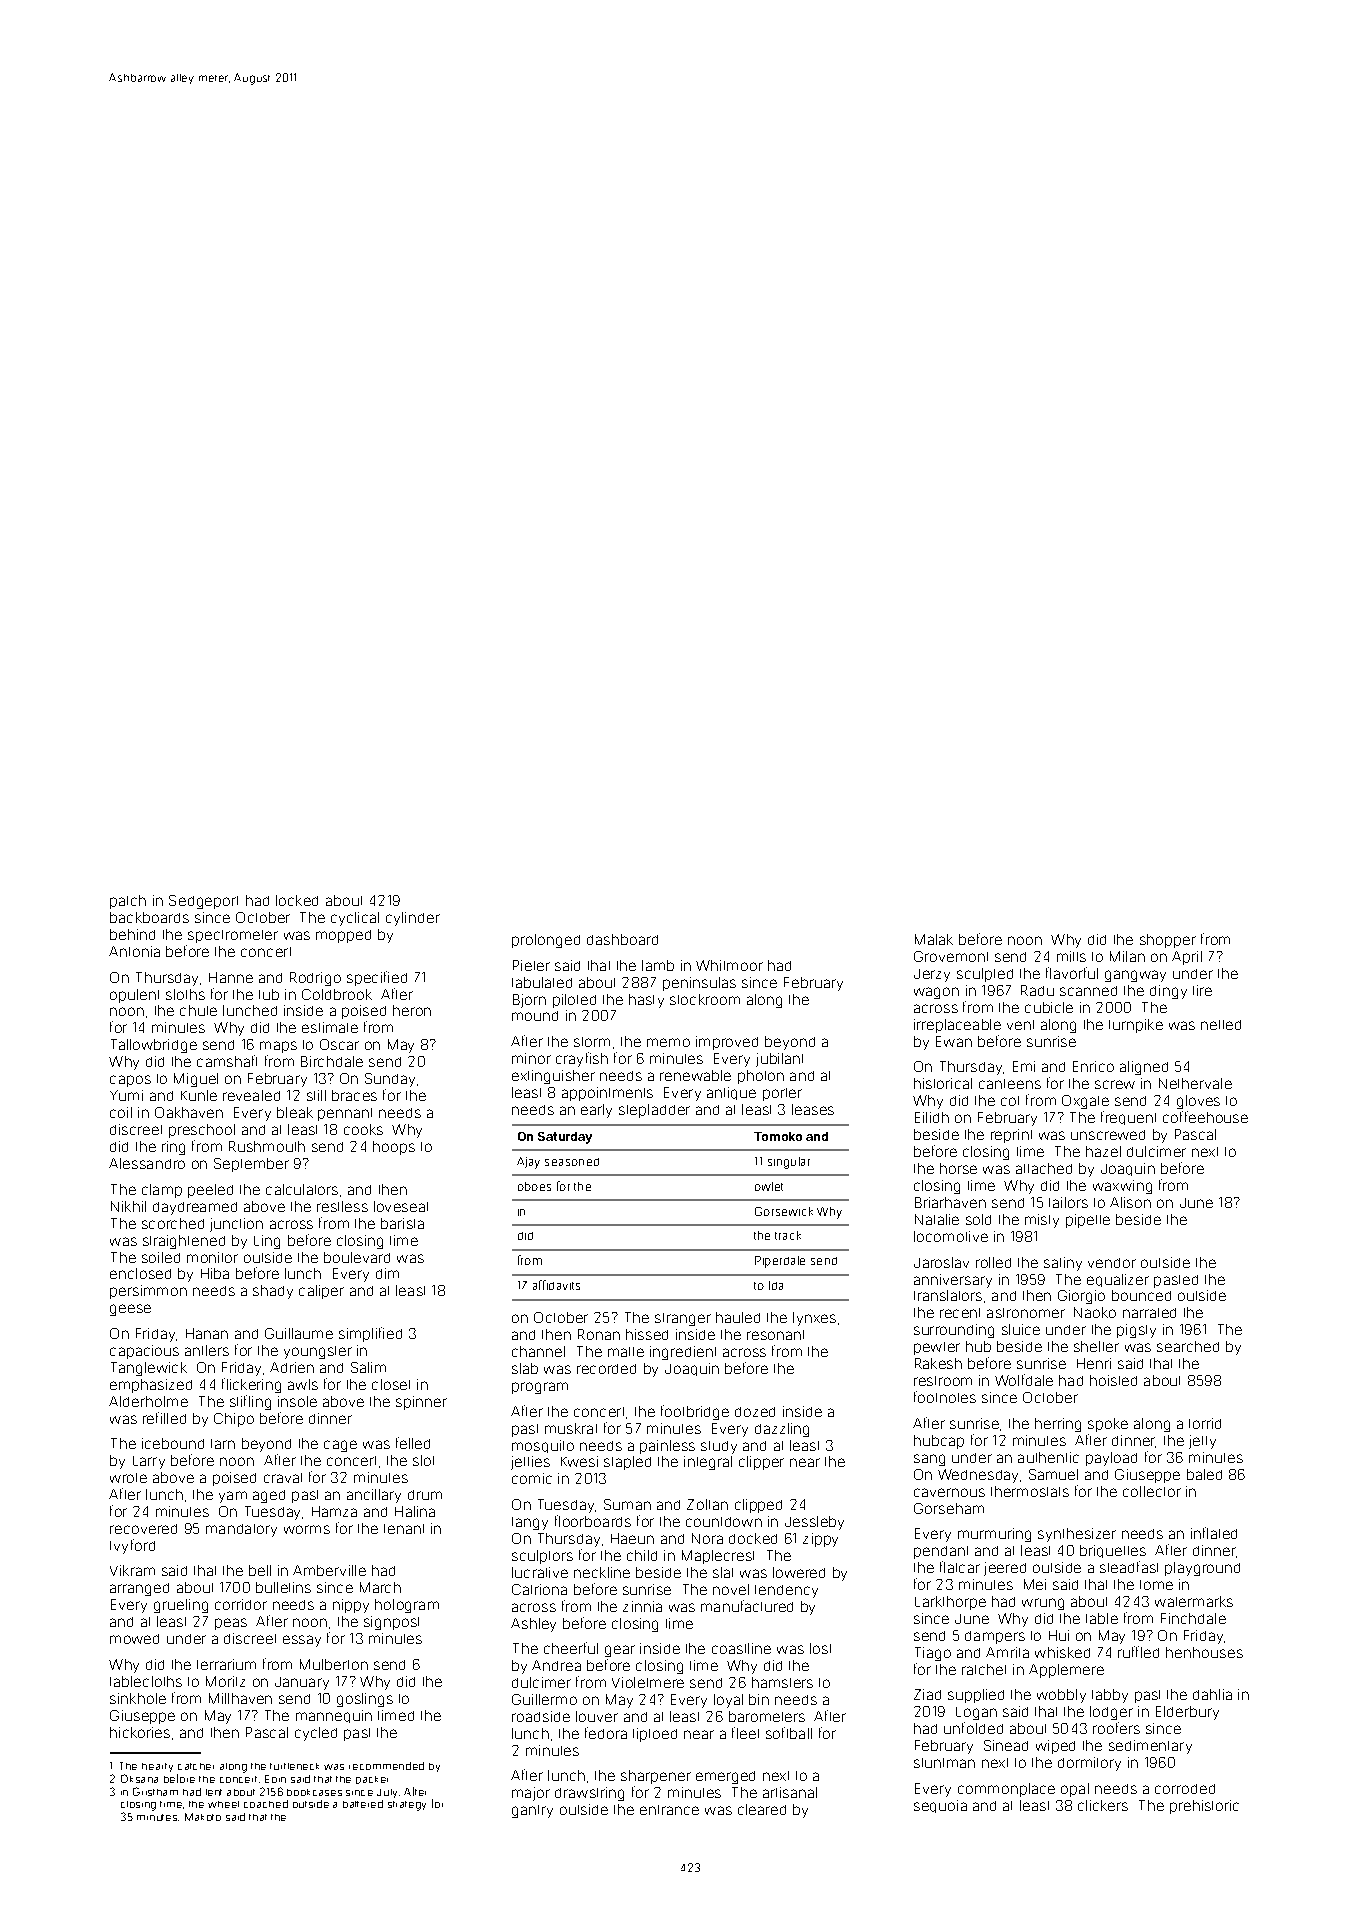 This document has width=1361, height=1924. Describe the element at coordinates (1194, 1601) in the document. I see `watermarks` at that location.
